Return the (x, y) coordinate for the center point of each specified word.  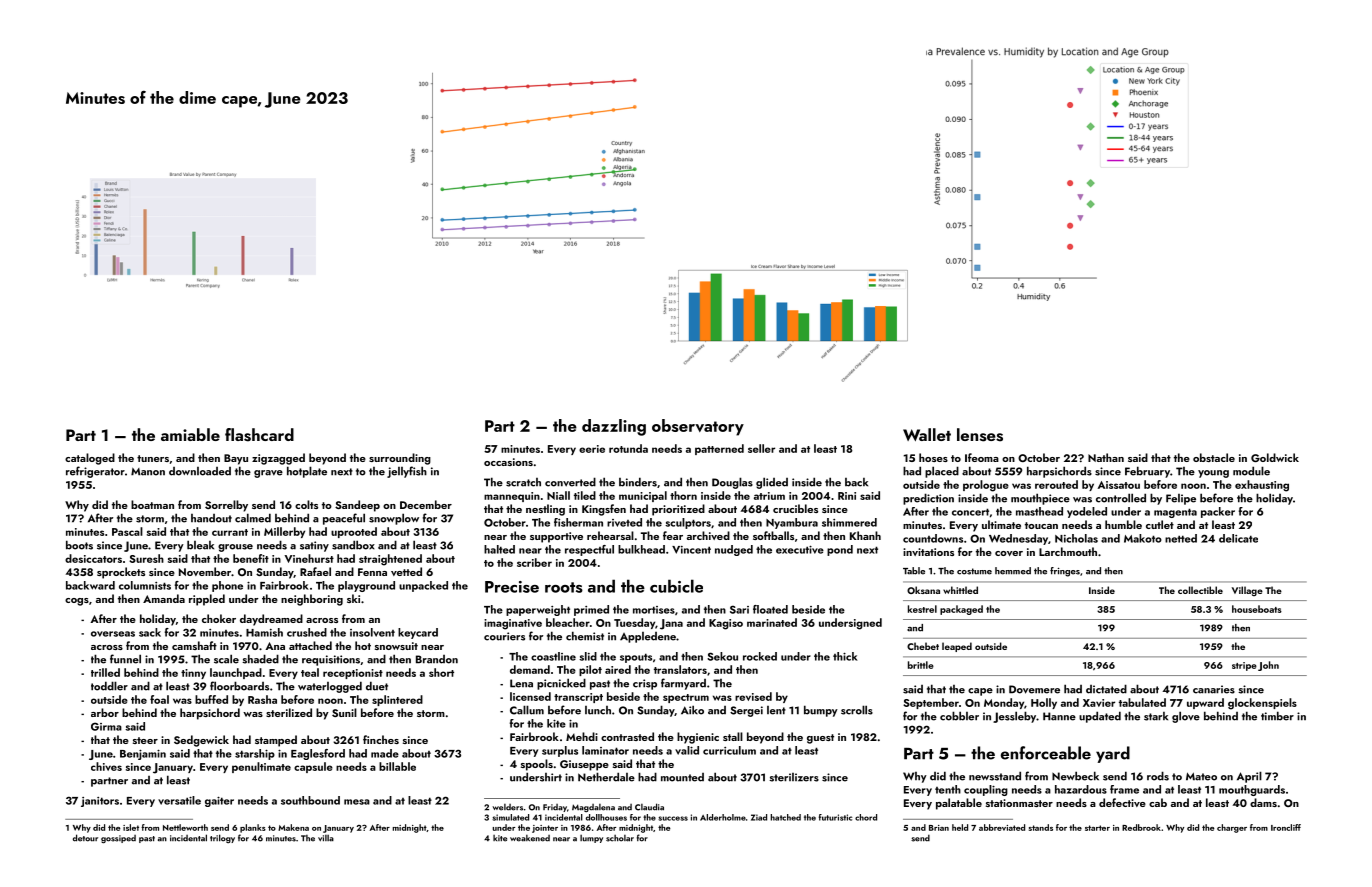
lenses (980, 435)
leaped (957, 647)
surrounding (400, 459)
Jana (671, 624)
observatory (698, 427)
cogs (77, 602)
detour (85, 838)
